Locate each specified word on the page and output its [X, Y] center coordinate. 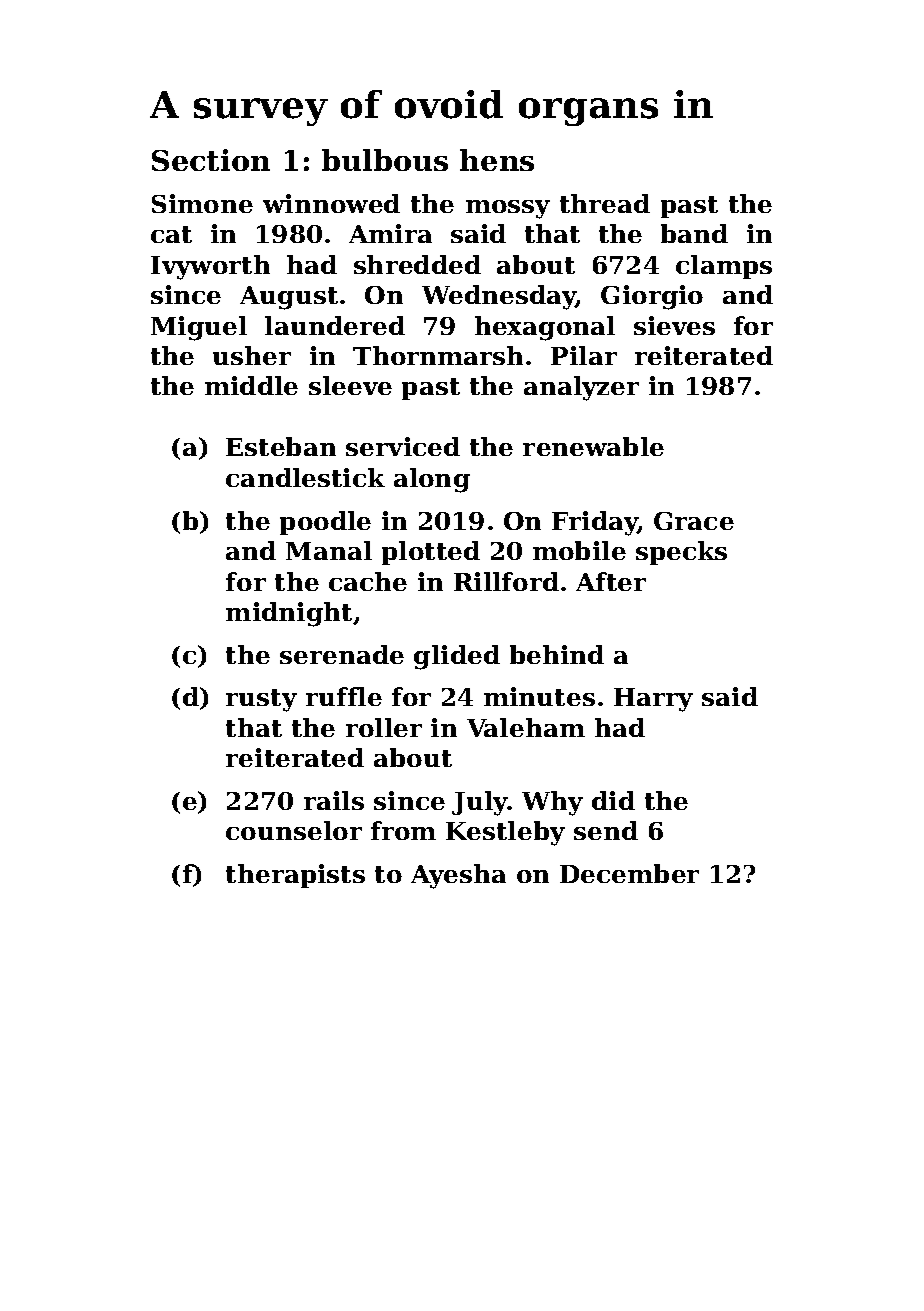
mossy [508, 209]
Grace [694, 521]
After [611, 581]
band [694, 233]
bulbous [385, 160]
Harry [653, 700]
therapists [295, 876]
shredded [417, 264]
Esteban [281, 446]
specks [681, 553]
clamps [724, 267]
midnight [289, 614]
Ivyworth [210, 267]
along [432, 480]
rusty [261, 700]
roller [384, 727]
